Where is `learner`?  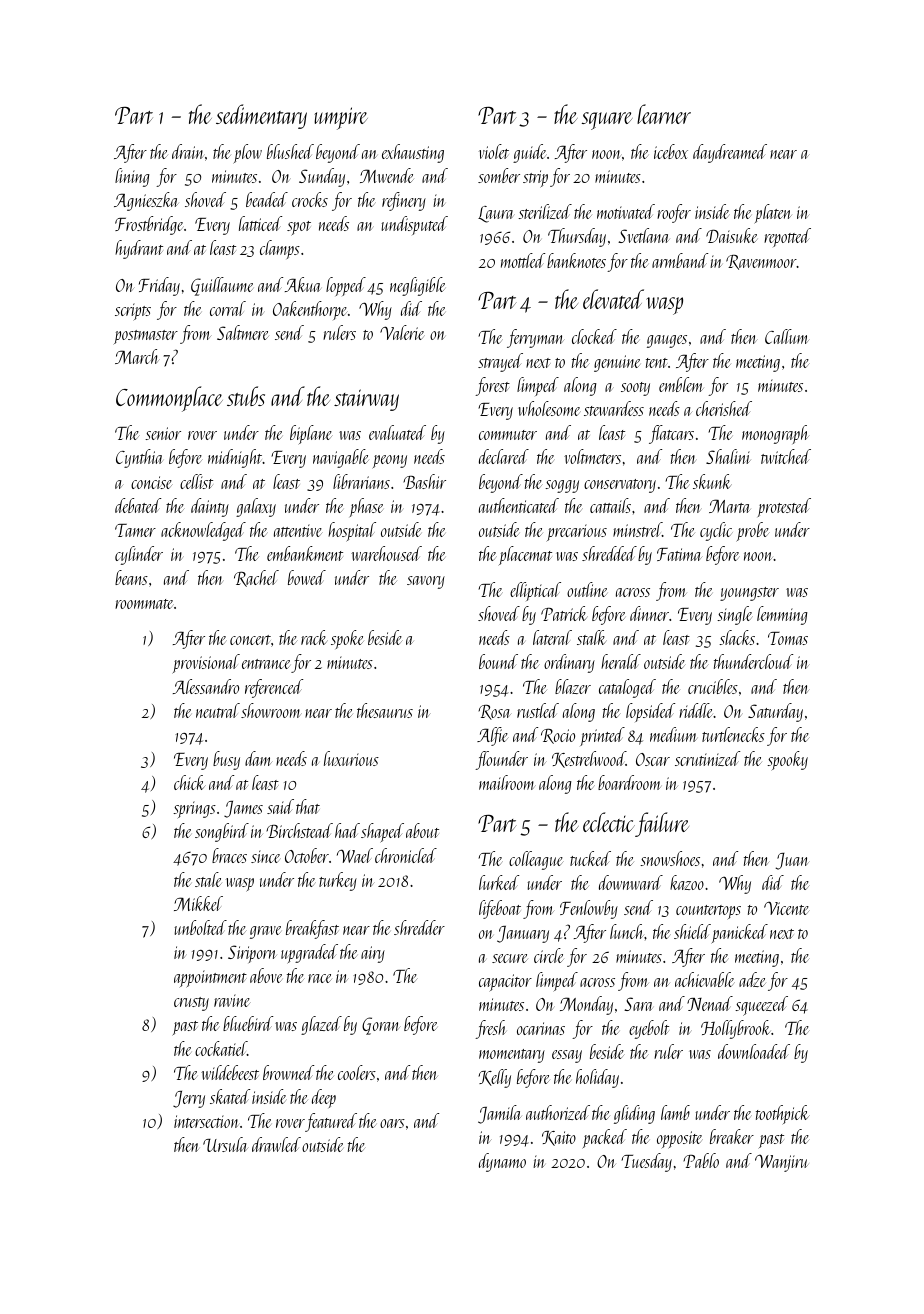 learner is located at coordinates (664, 114).
